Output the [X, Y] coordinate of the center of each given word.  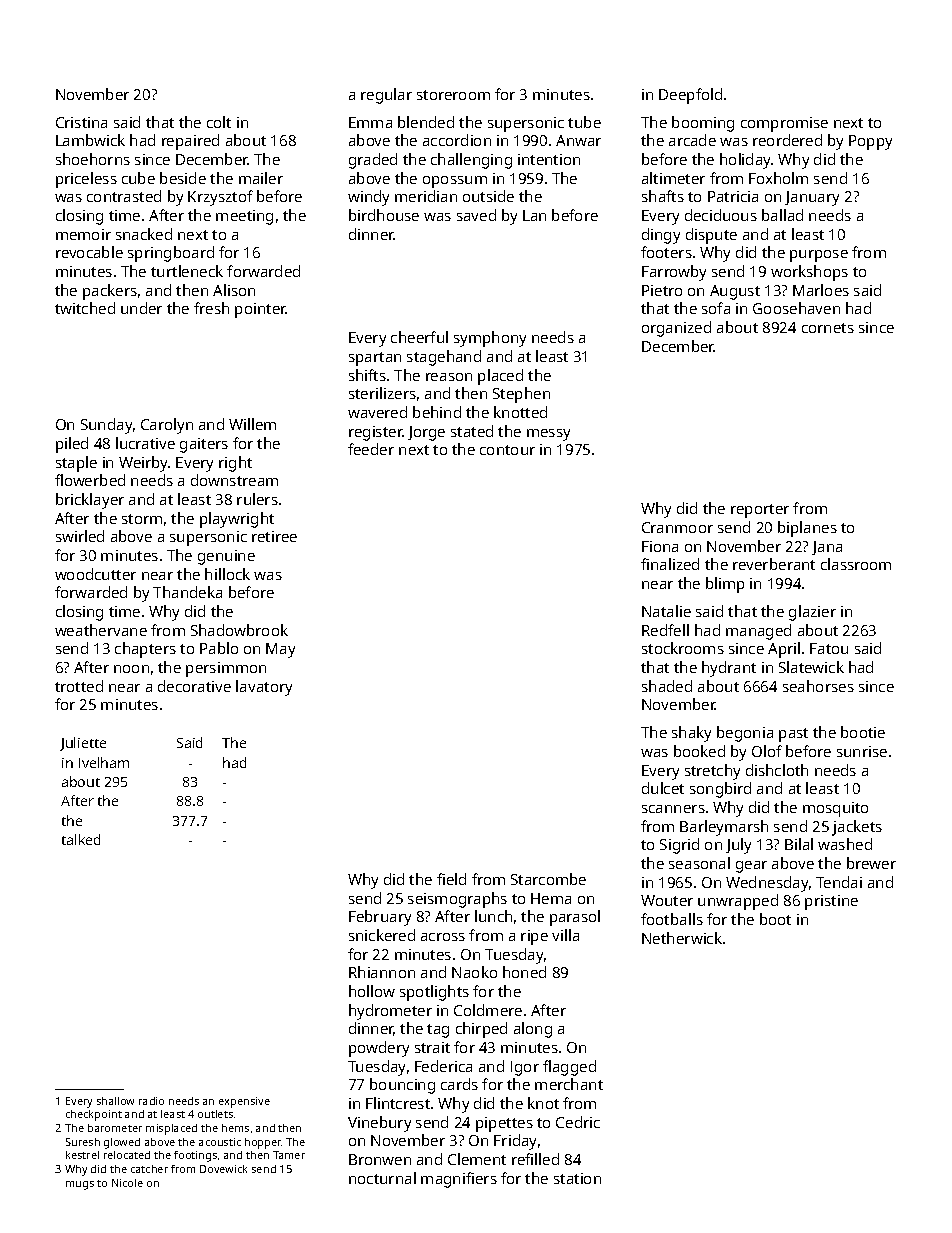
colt [219, 122]
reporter [760, 511]
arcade [692, 140]
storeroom [453, 95]
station [577, 1178]
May [280, 650]
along [533, 1030]
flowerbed [90, 480]
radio [151, 1101]
